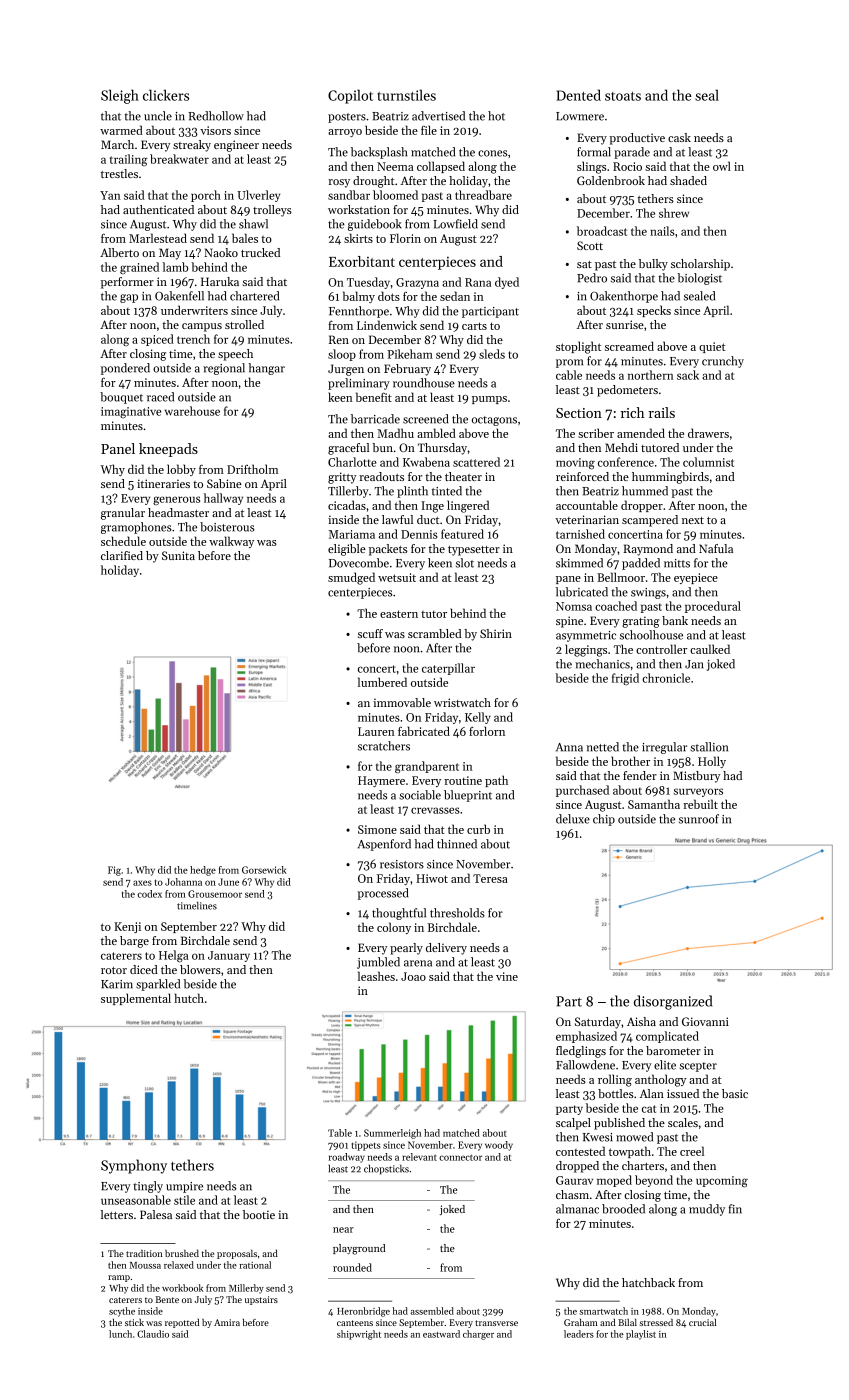 The image size is (849, 1400). I want to click on Dented, so click(578, 95).
